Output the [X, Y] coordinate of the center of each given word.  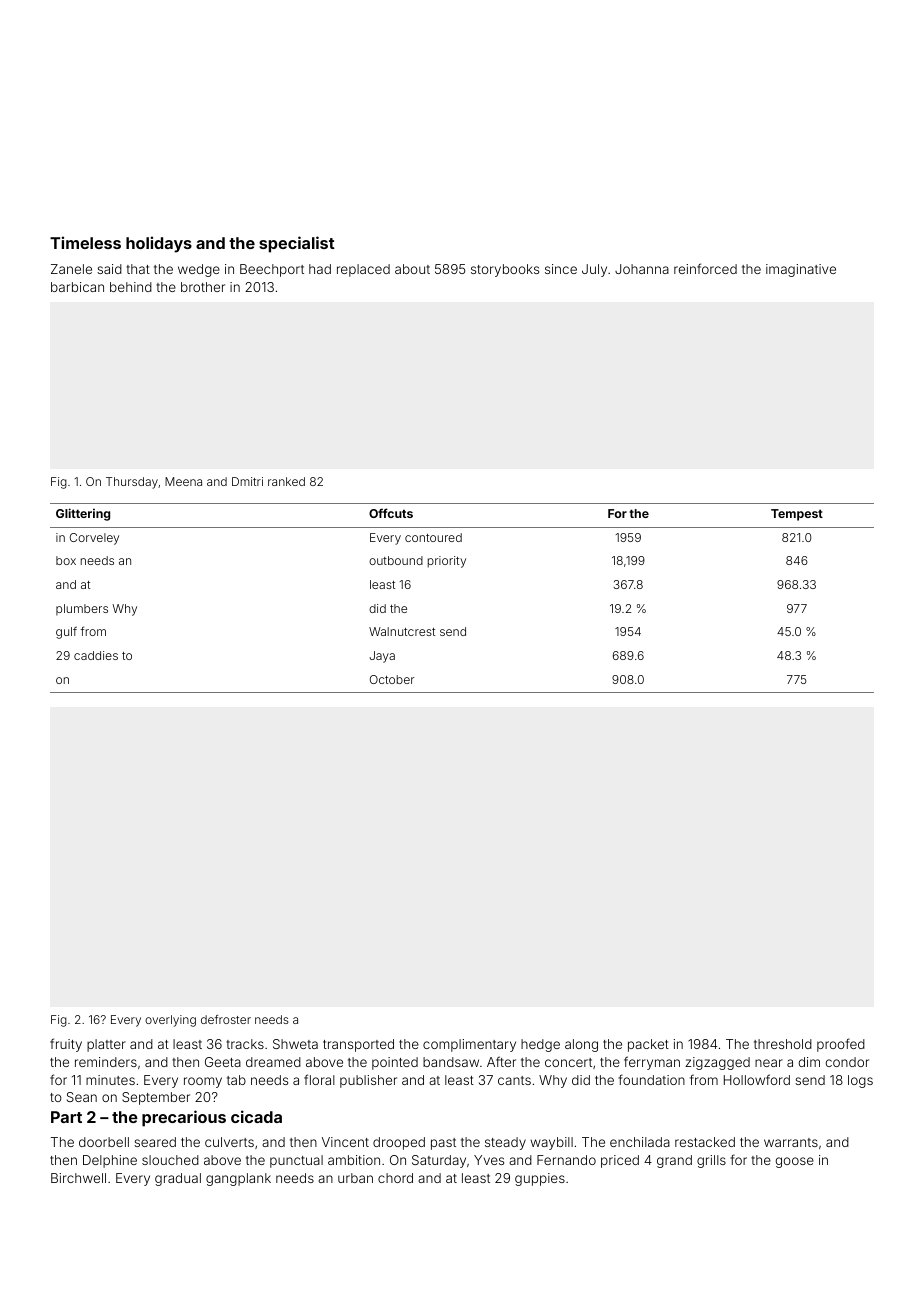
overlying [170, 1021]
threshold [783, 1044]
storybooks [505, 270]
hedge [540, 1045]
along [581, 1045]
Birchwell [78, 1178]
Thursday [132, 483]
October [392, 679]
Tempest [797, 515]
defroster [226, 1019]
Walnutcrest [402, 631]
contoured [433, 537]
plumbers [82, 609]
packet [648, 1045]
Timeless [85, 242]
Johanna [642, 269]
